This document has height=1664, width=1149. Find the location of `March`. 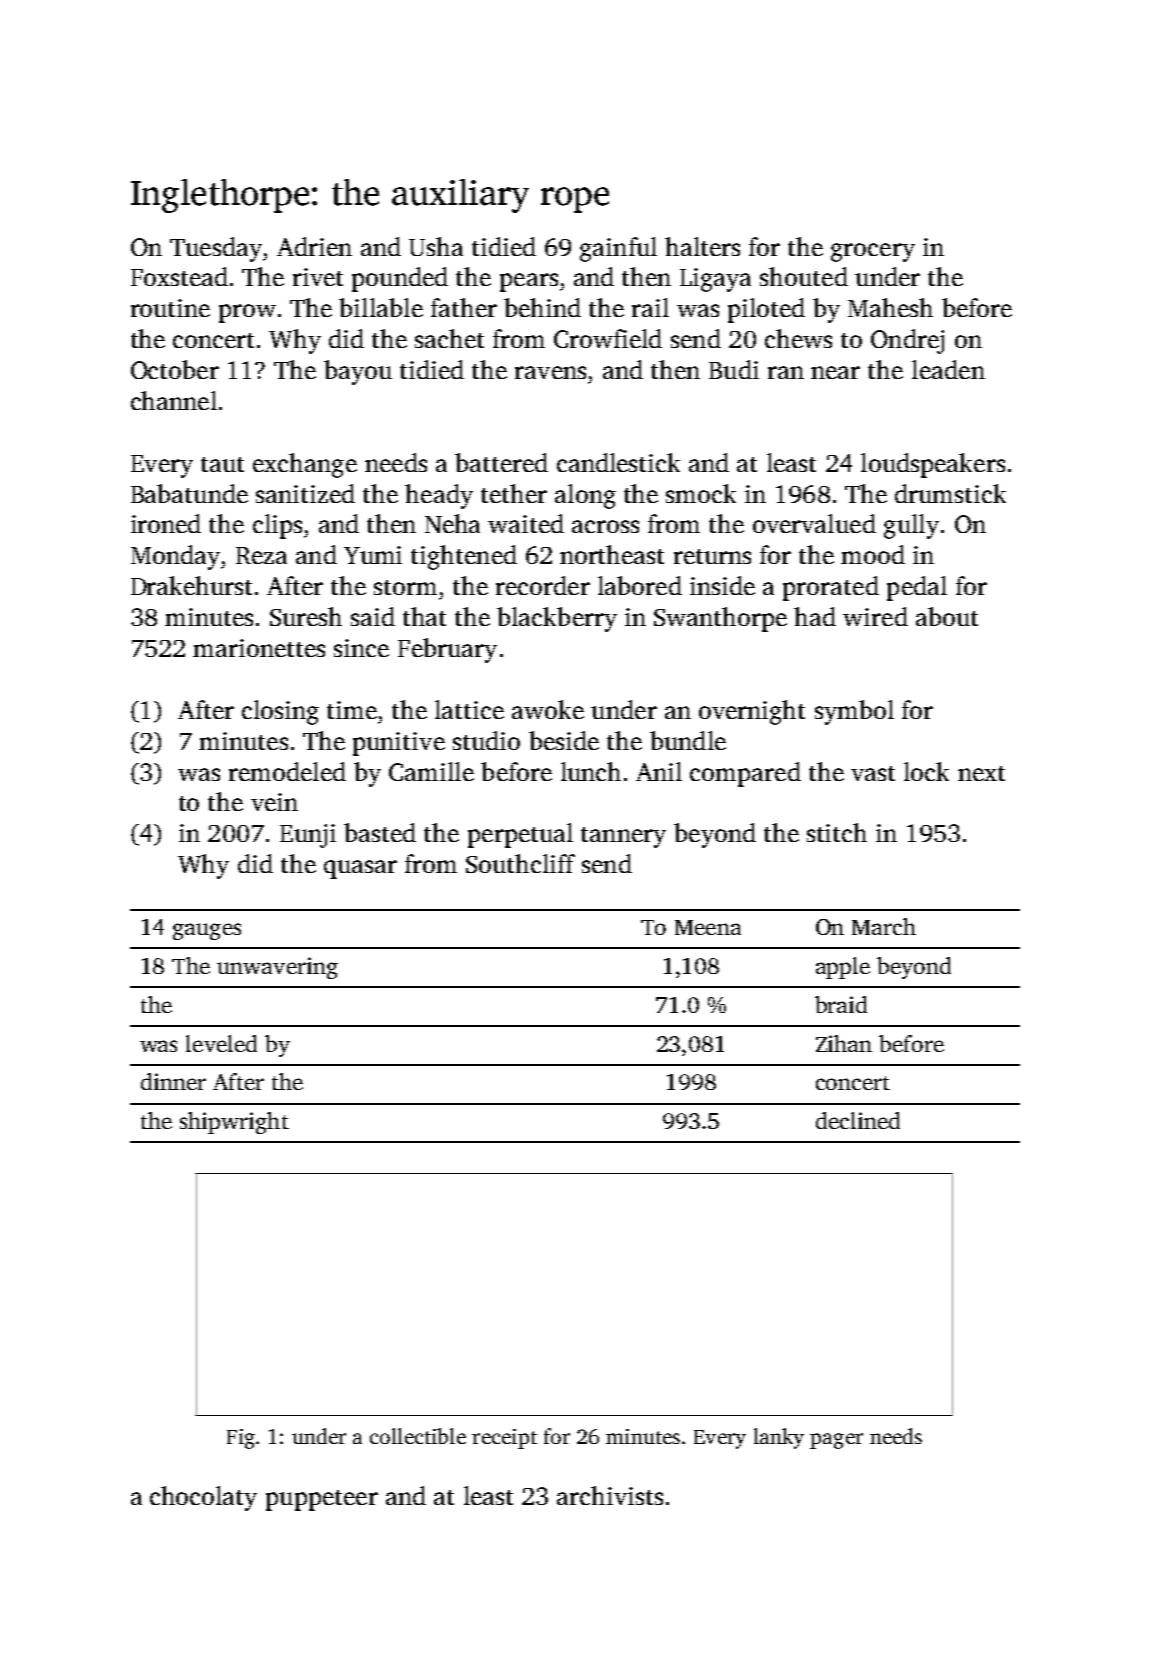

March is located at coordinates (884, 926).
